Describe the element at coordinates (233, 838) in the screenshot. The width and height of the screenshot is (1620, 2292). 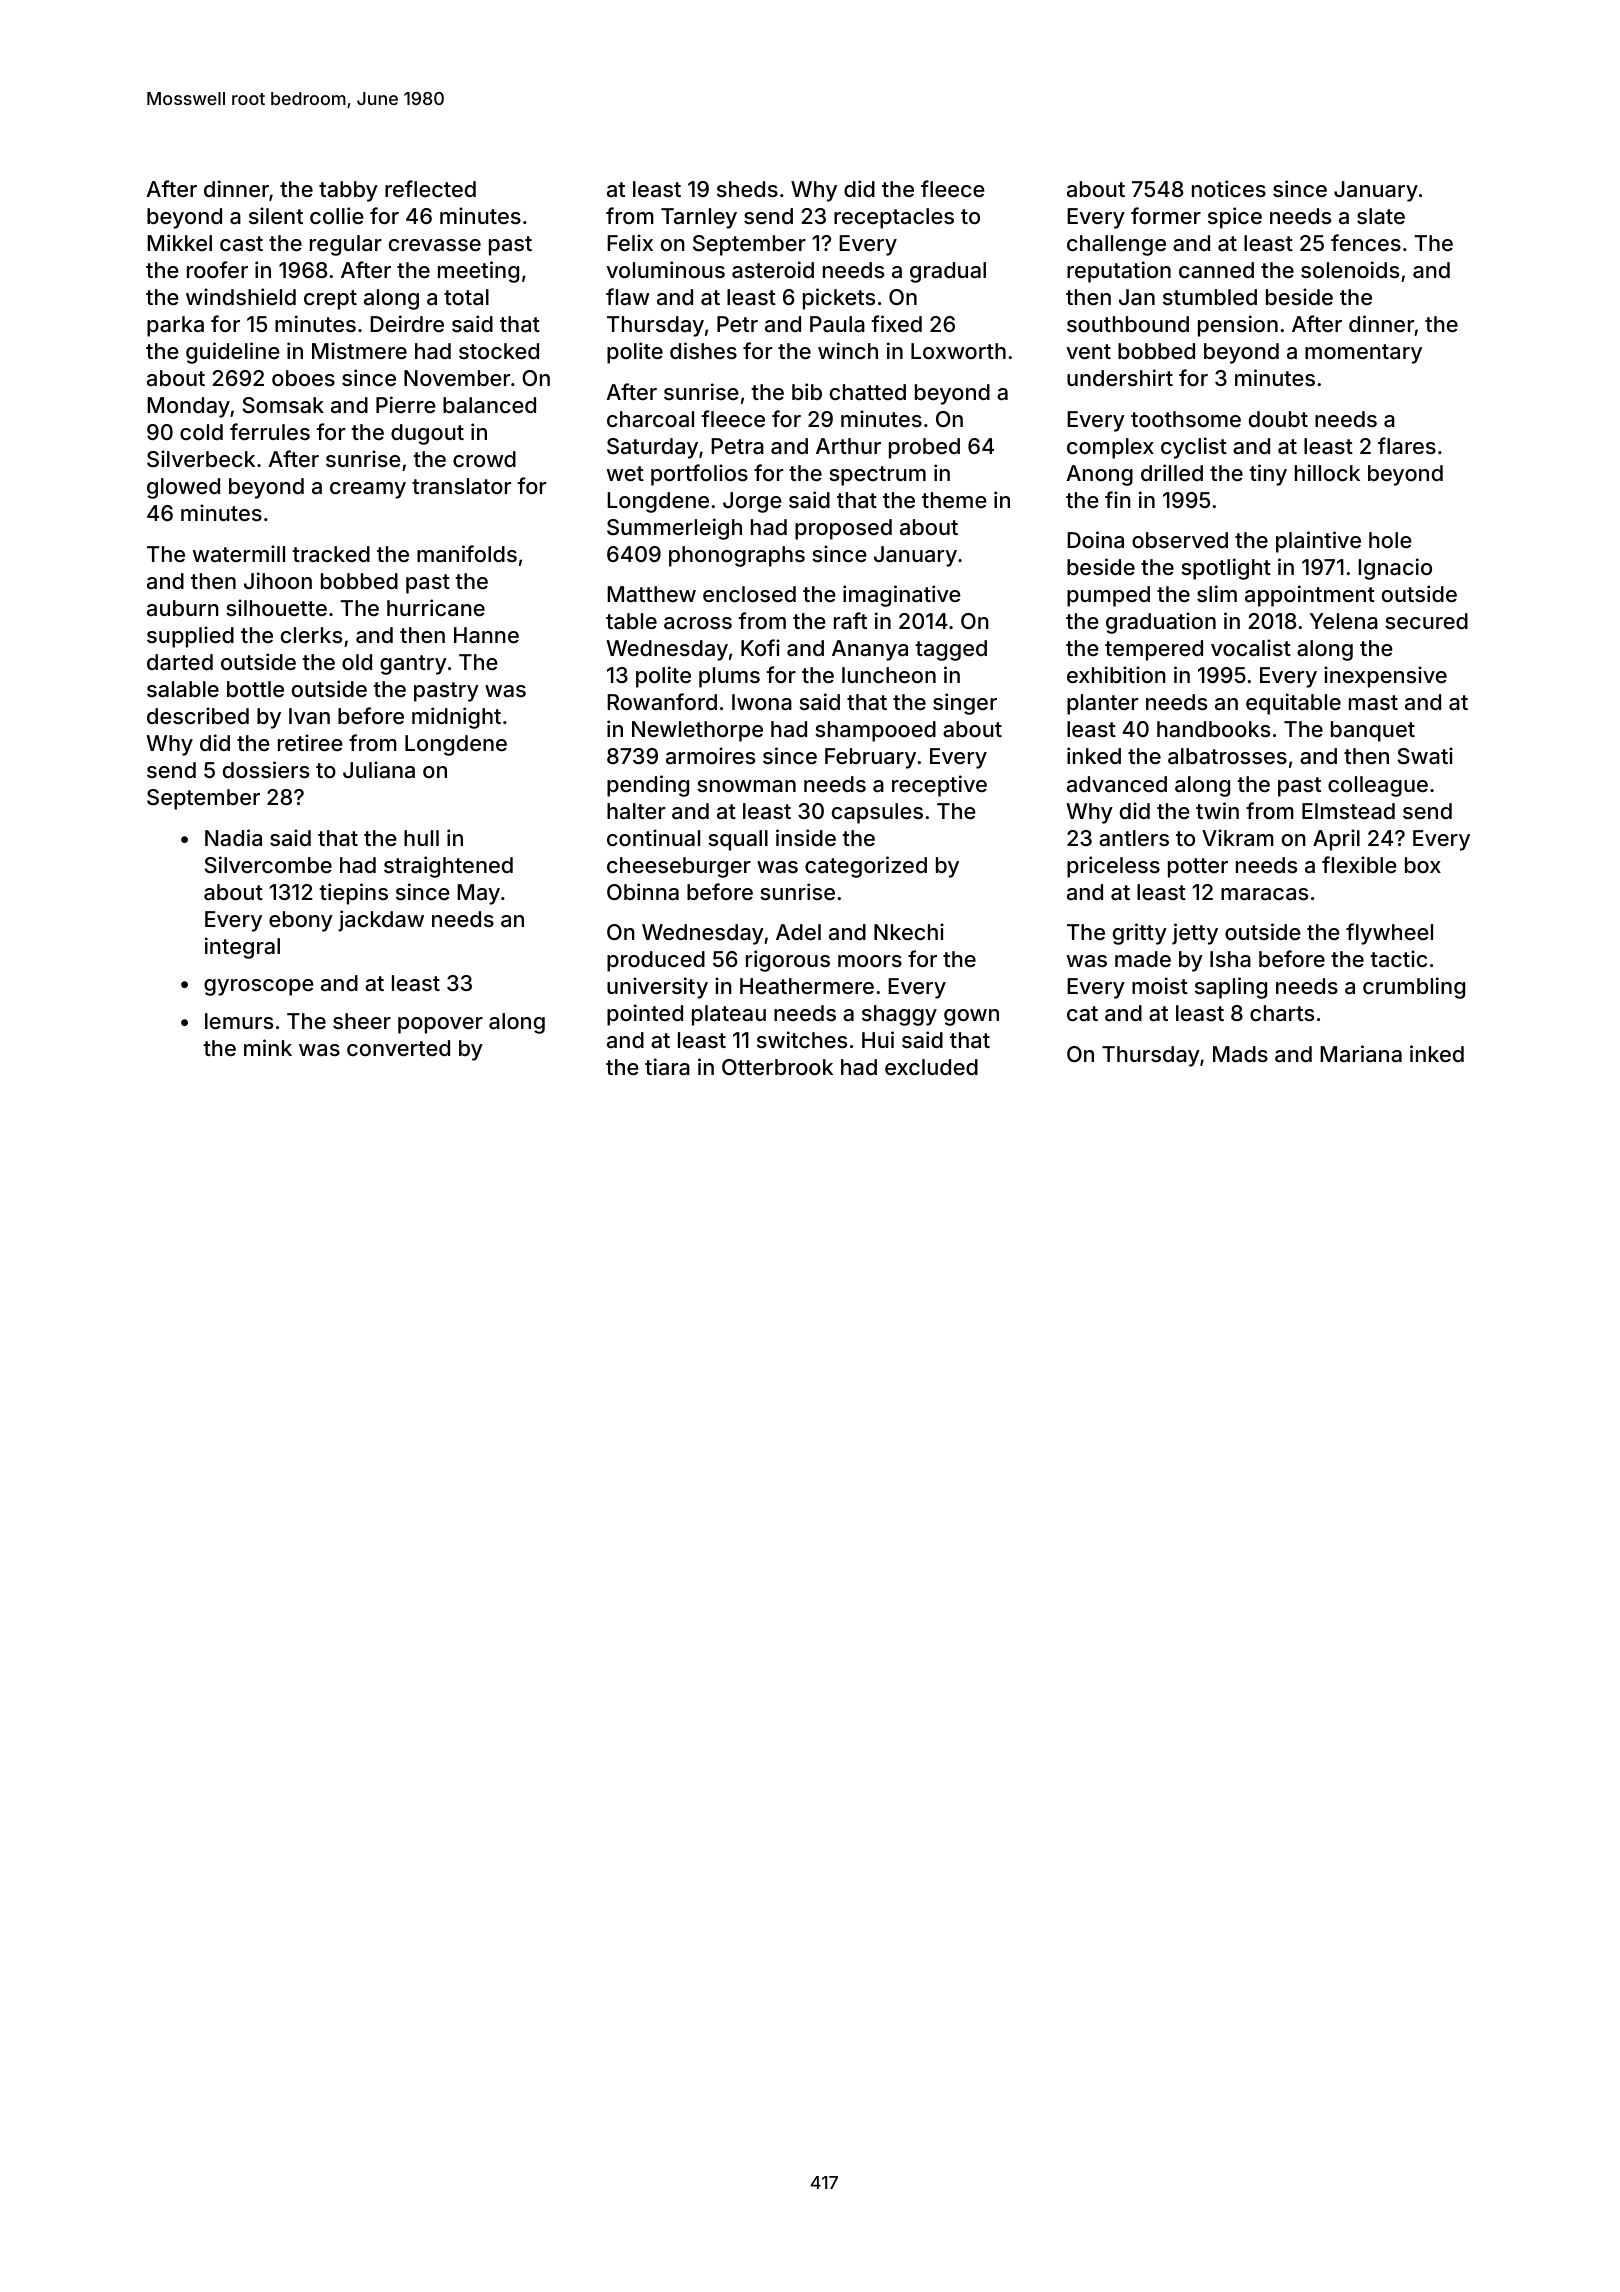
I see `Nadia` at that location.
